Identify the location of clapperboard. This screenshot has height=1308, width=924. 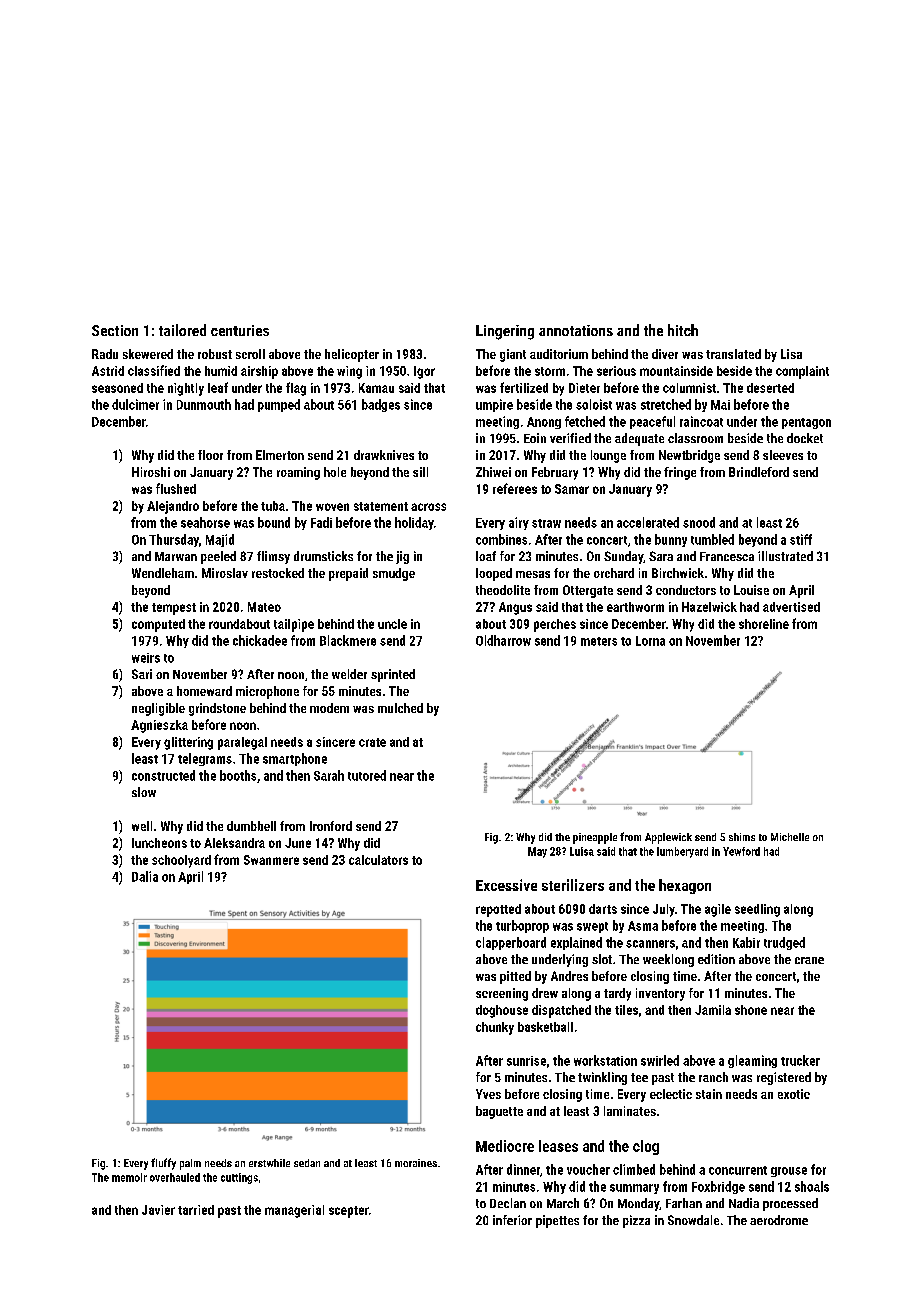
(511, 943).
